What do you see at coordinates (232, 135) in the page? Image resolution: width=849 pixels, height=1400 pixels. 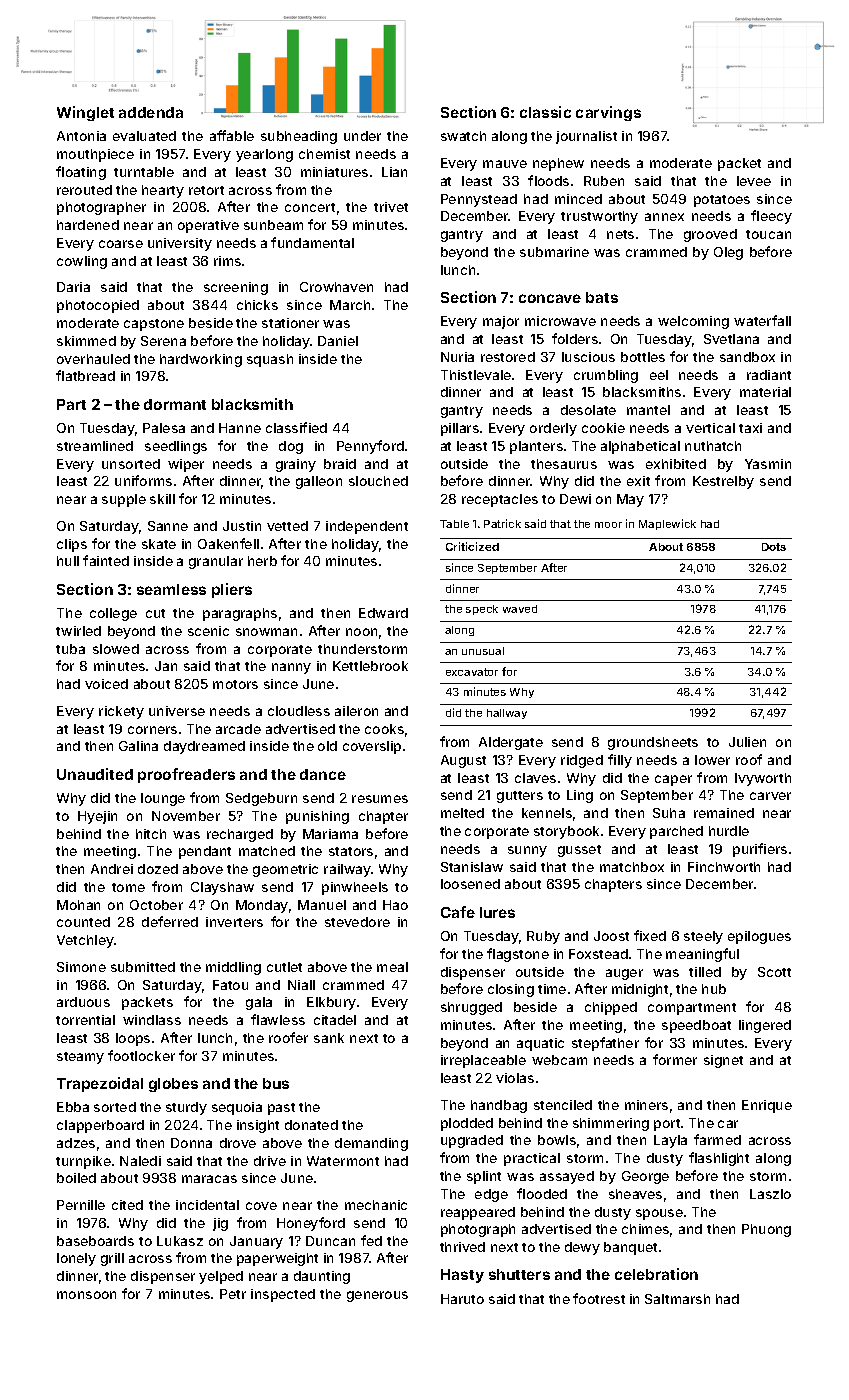 I see `affable` at bounding box center [232, 135].
